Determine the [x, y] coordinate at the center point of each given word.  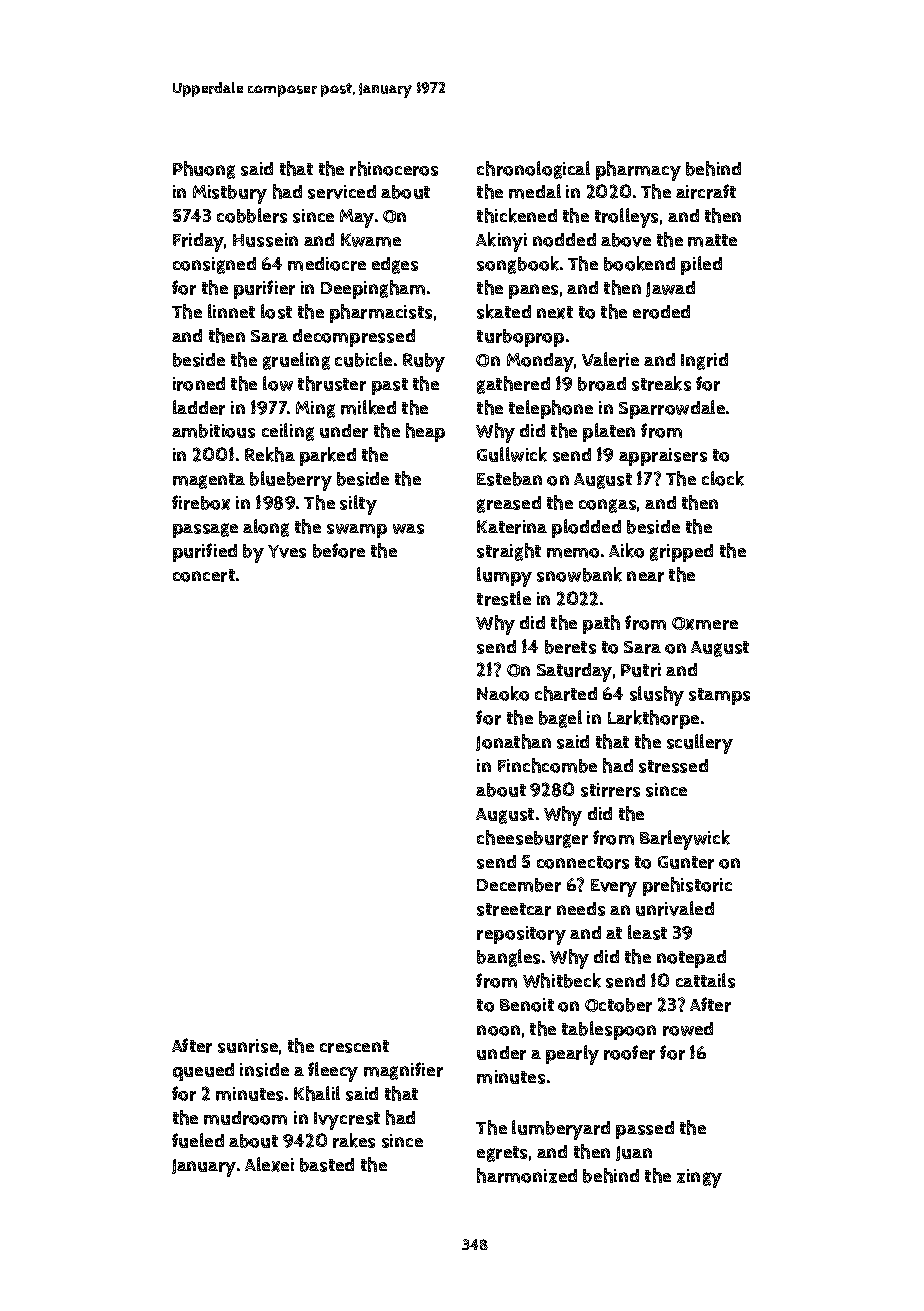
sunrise [248, 1046]
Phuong [204, 170]
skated [504, 311]
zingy [699, 1178]
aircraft [706, 191]
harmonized [527, 1175]
